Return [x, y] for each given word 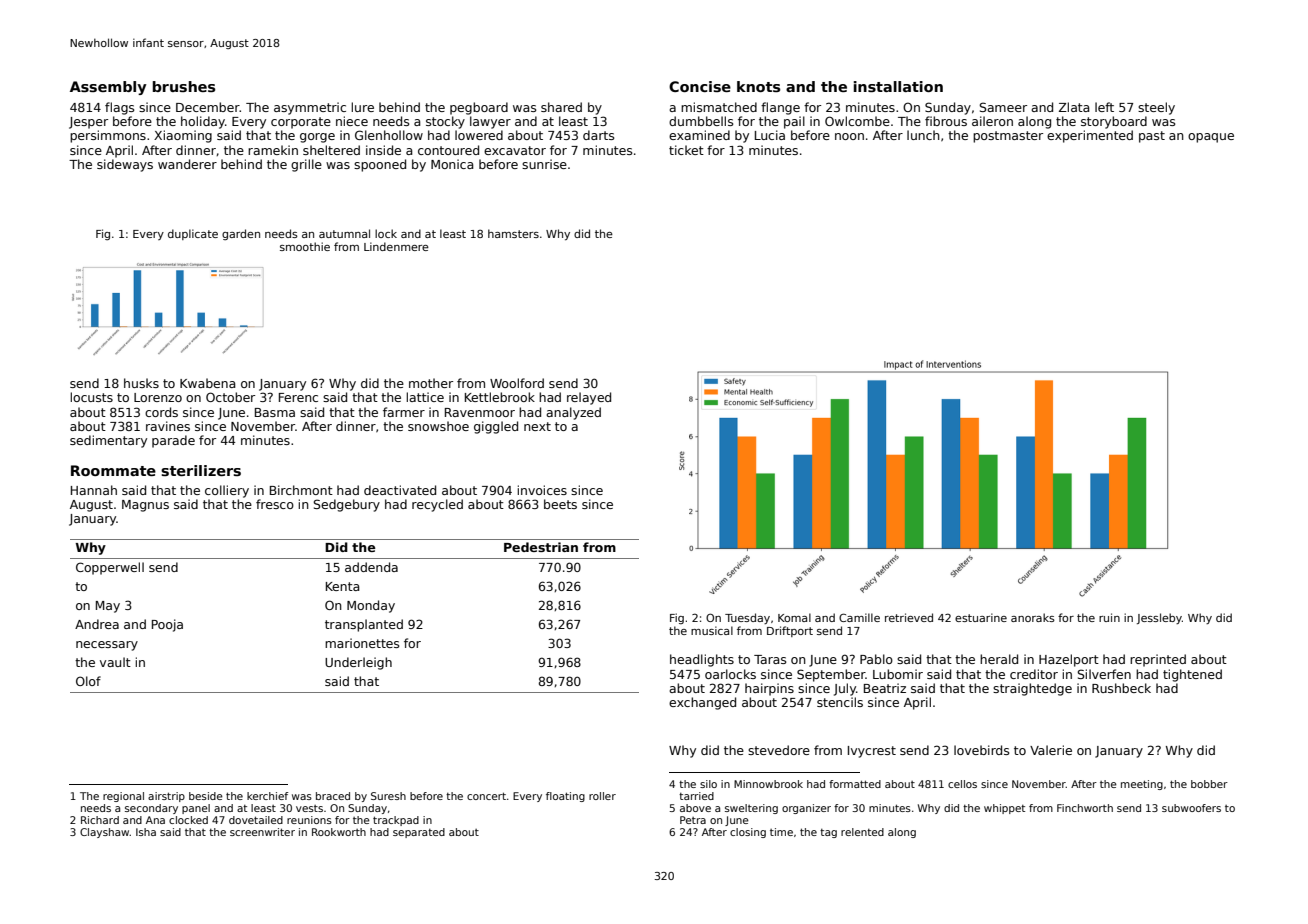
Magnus [145, 506]
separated [419, 833]
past [1152, 137]
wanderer [187, 164]
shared [561, 107]
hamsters [513, 233]
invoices [542, 490]
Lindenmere [396, 246]
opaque [1211, 138]
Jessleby [1159, 618]
